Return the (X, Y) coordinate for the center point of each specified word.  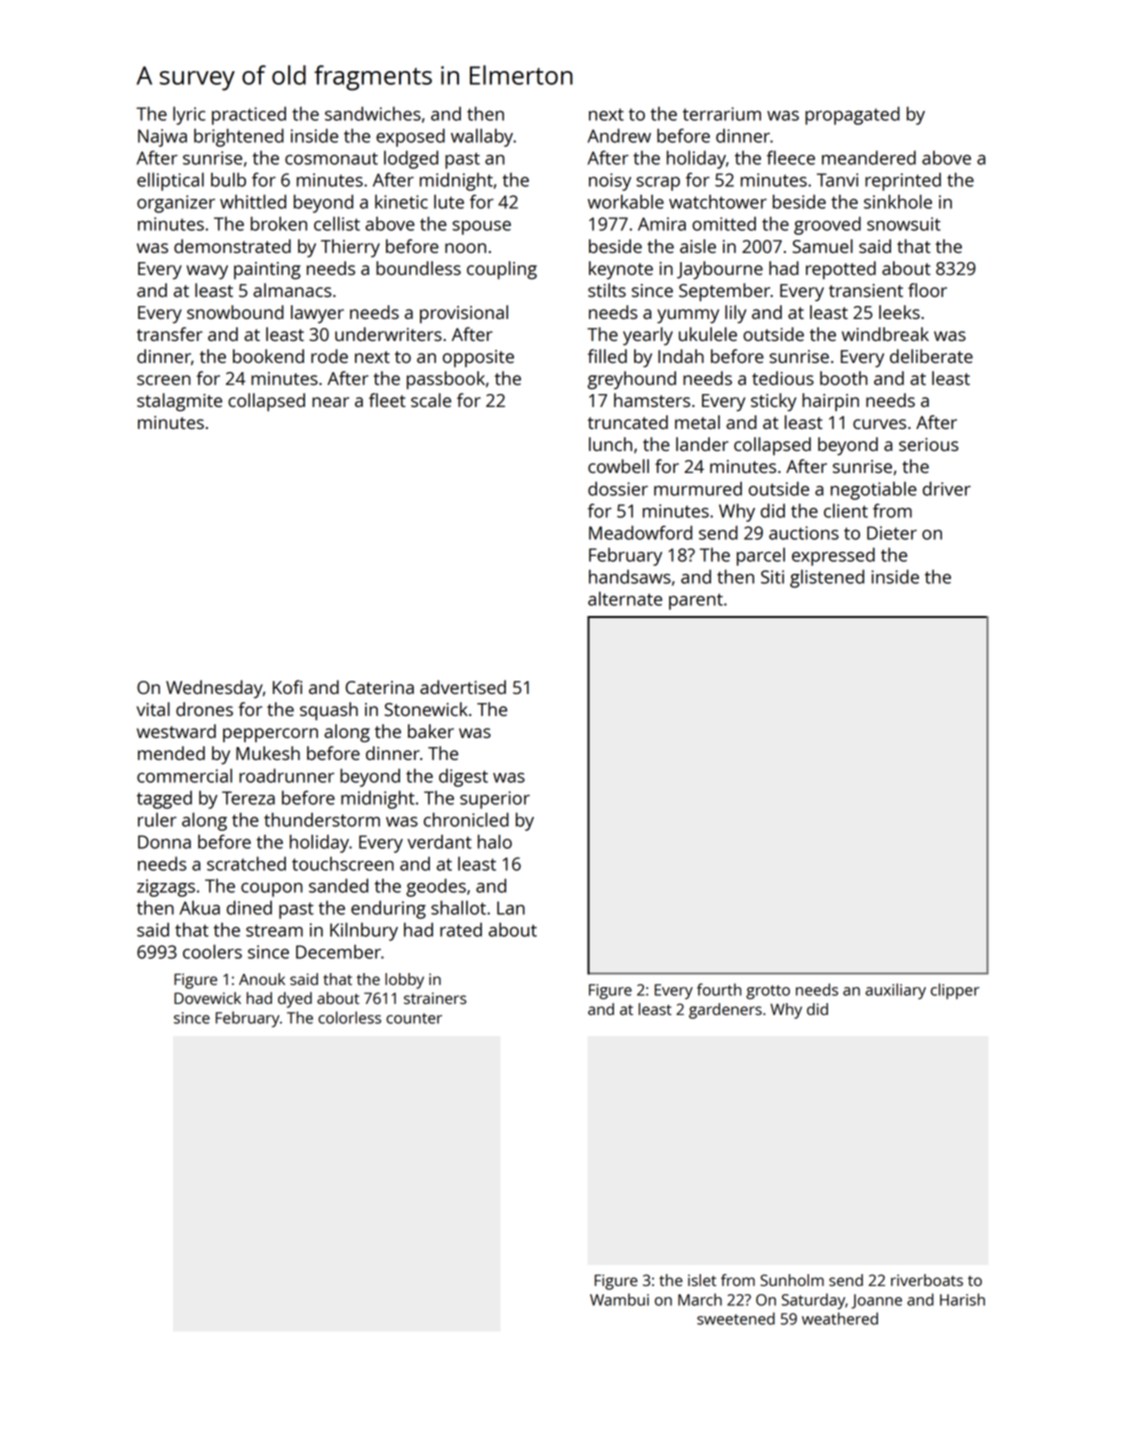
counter (414, 1018)
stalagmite (179, 402)
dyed (295, 1000)
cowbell (618, 466)
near (330, 402)
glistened (827, 578)
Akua (200, 908)
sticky (773, 402)
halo (495, 841)
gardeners (725, 1011)
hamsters (652, 400)
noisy (610, 182)
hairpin (830, 402)
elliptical (170, 181)
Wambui (619, 1299)
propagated (852, 115)
